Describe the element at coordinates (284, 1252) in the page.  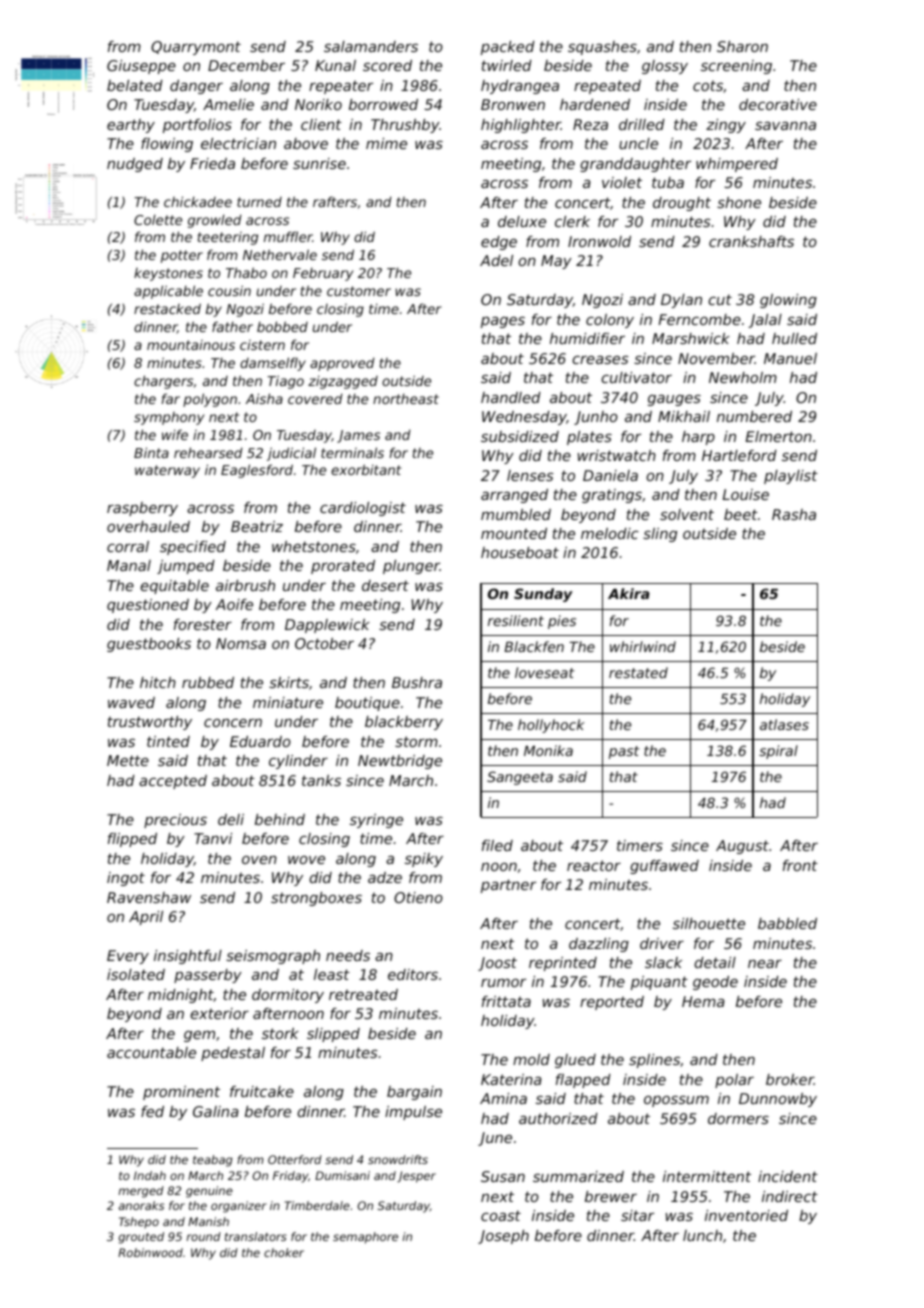
I see `choker` at that location.
